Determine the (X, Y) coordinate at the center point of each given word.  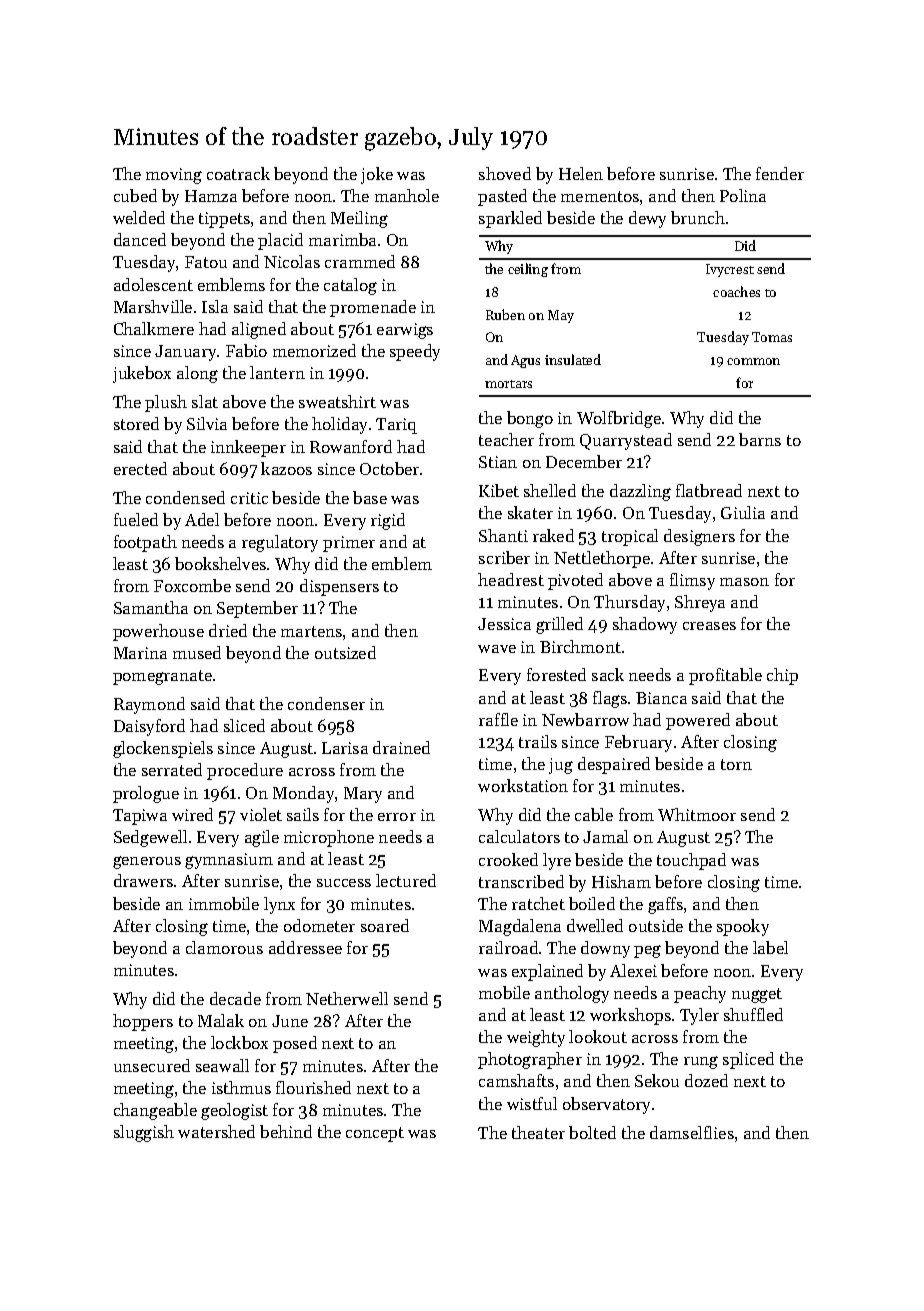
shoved (505, 173)
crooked (508, 859)
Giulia (743, 512)
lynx (279, 905)
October (389, 468)
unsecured (152, 1065)
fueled (136, 519)
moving (174, 176)
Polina (743, 195)
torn (736, 764)
